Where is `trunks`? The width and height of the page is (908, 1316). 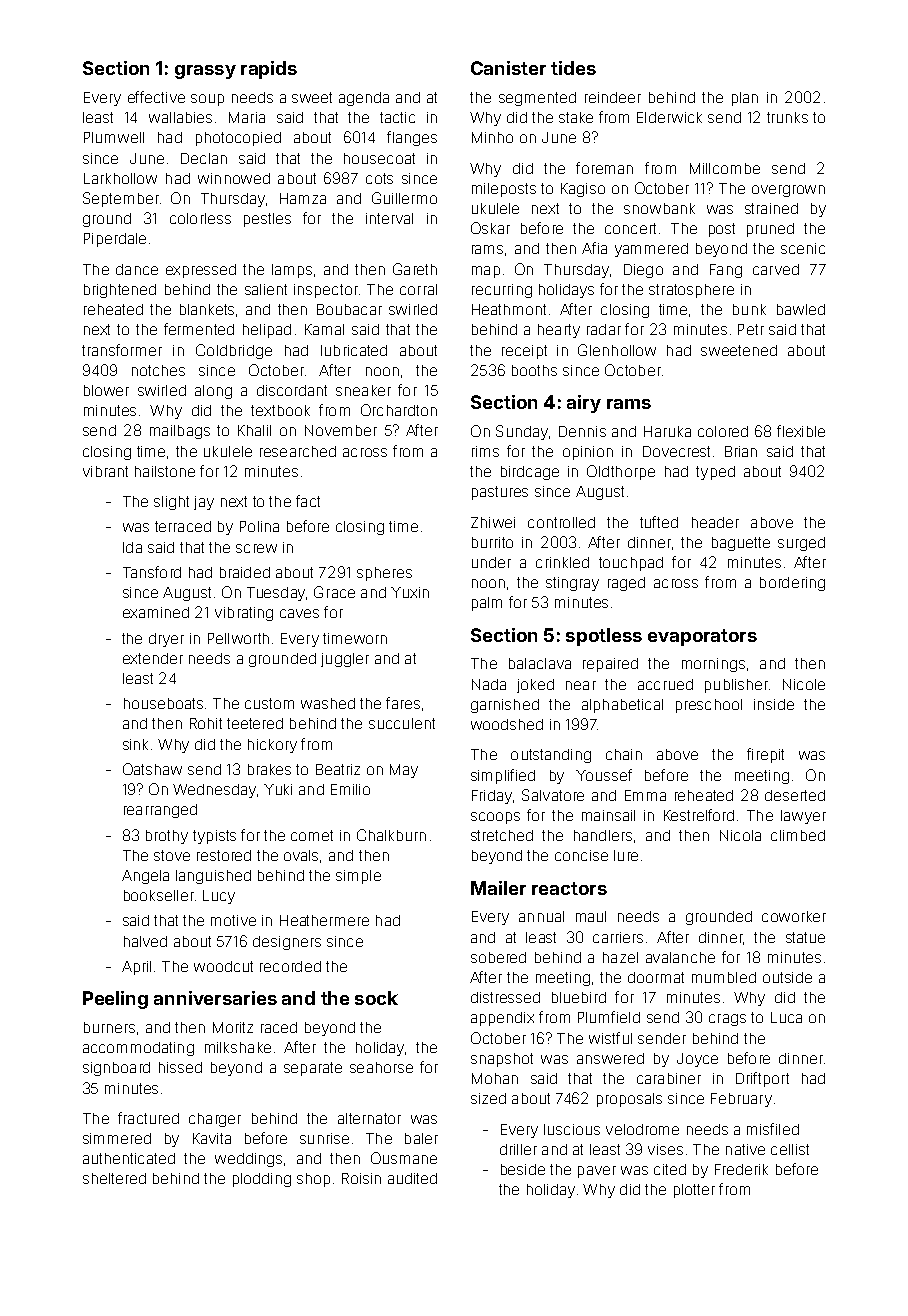
trunks is located at coordinates (787, 117).
